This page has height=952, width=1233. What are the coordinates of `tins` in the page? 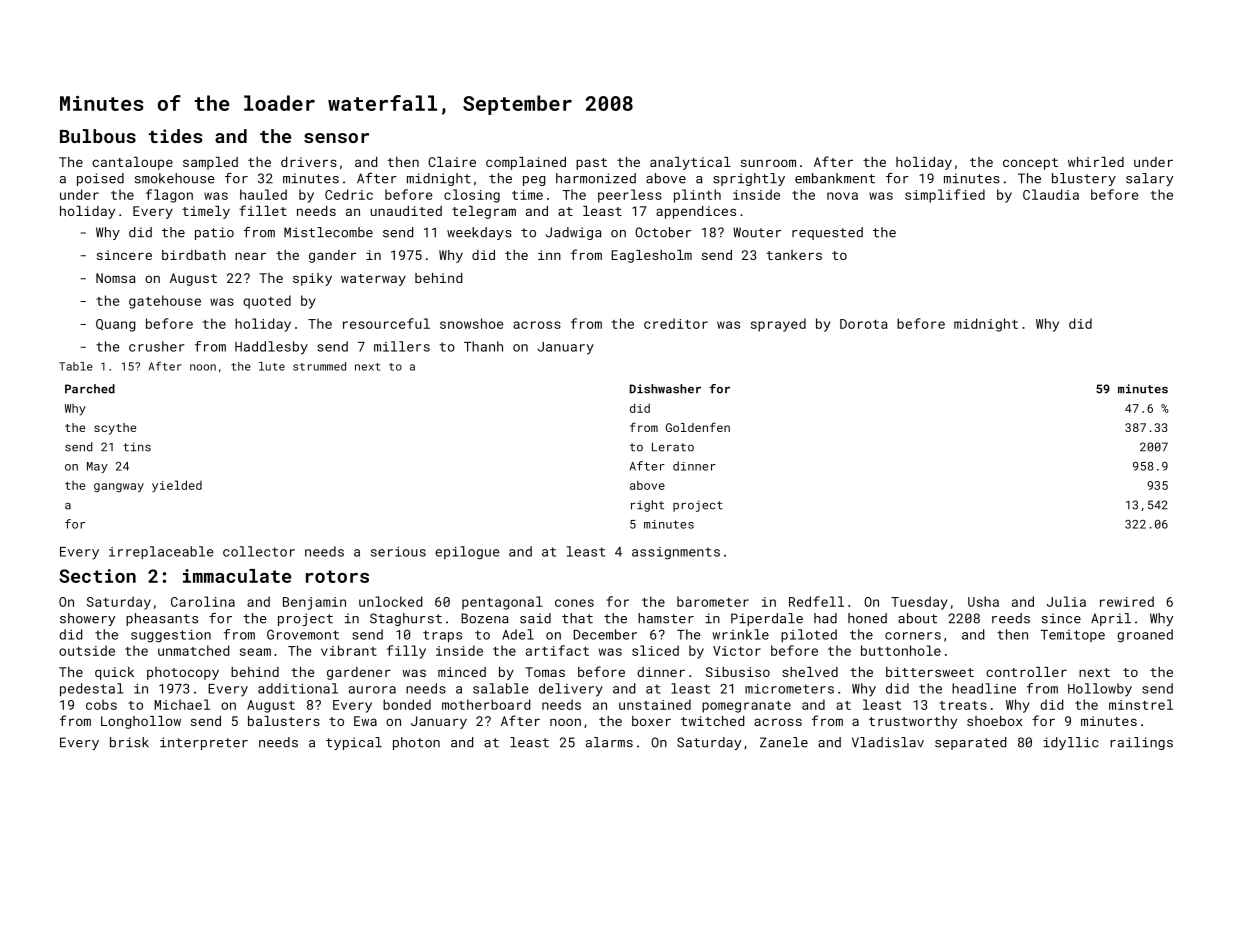 It's located at (137, 447).
